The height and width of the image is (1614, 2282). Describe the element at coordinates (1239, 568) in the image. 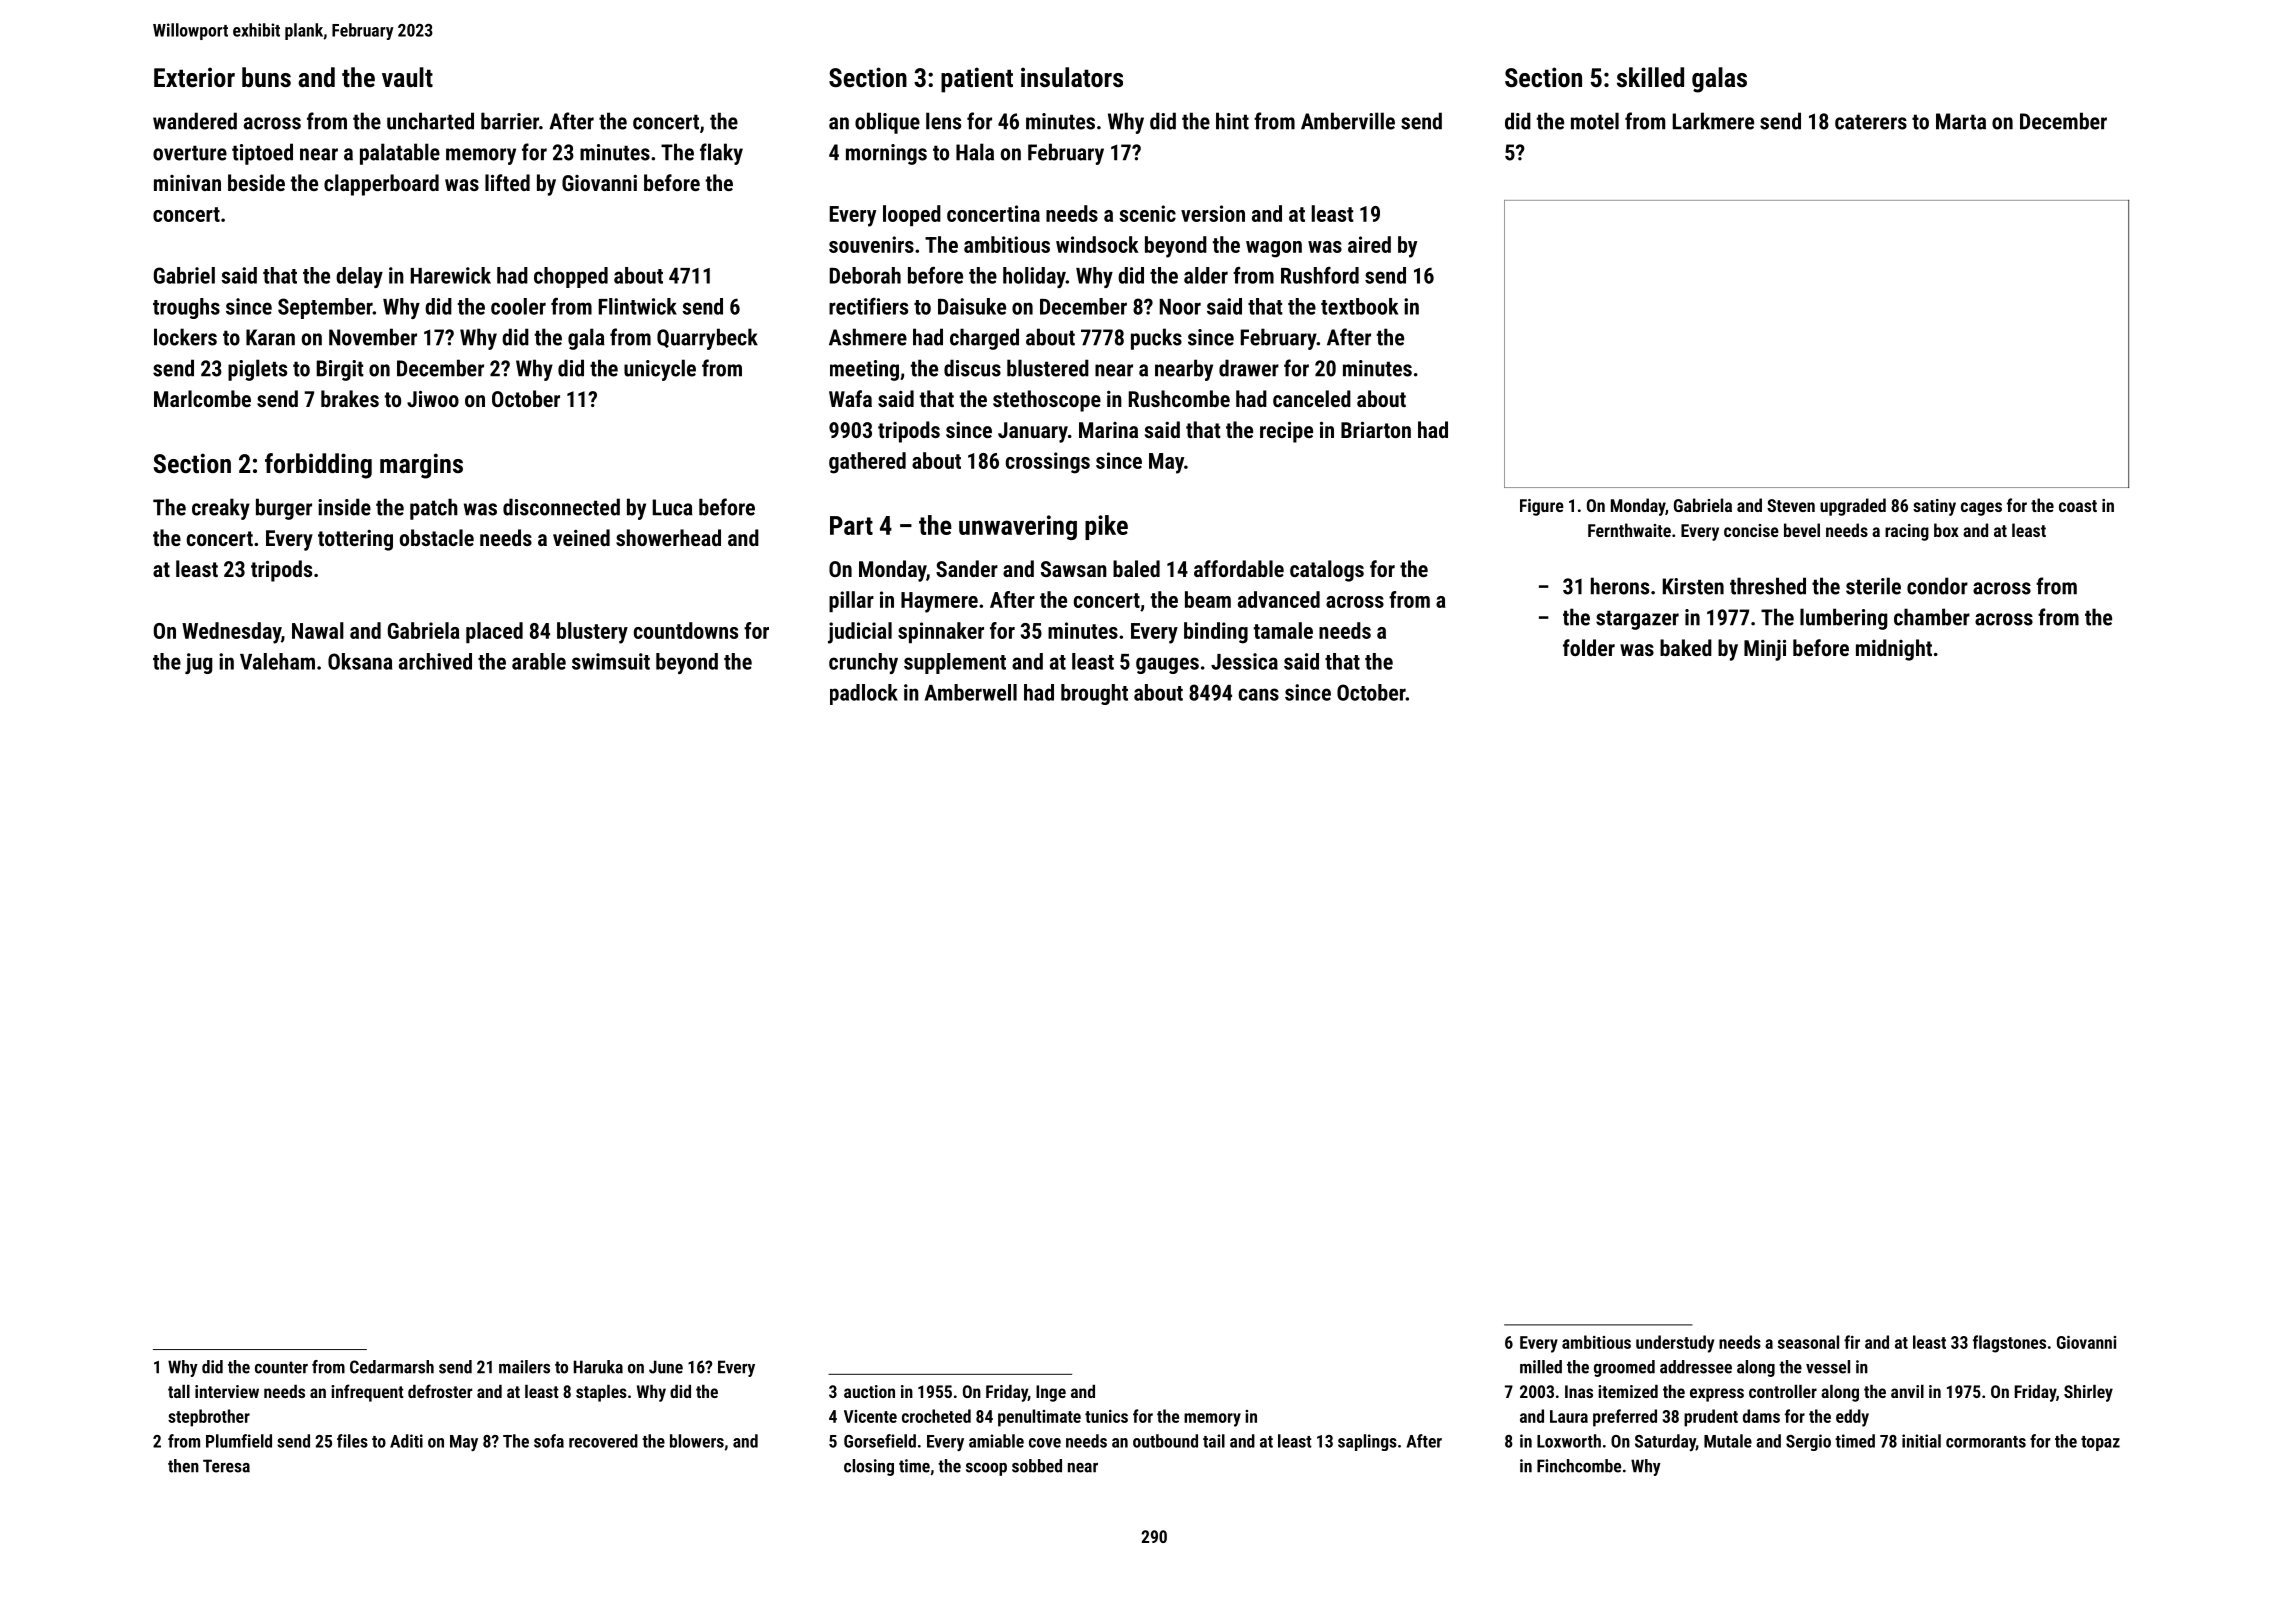

I see `affordable` at that location.
